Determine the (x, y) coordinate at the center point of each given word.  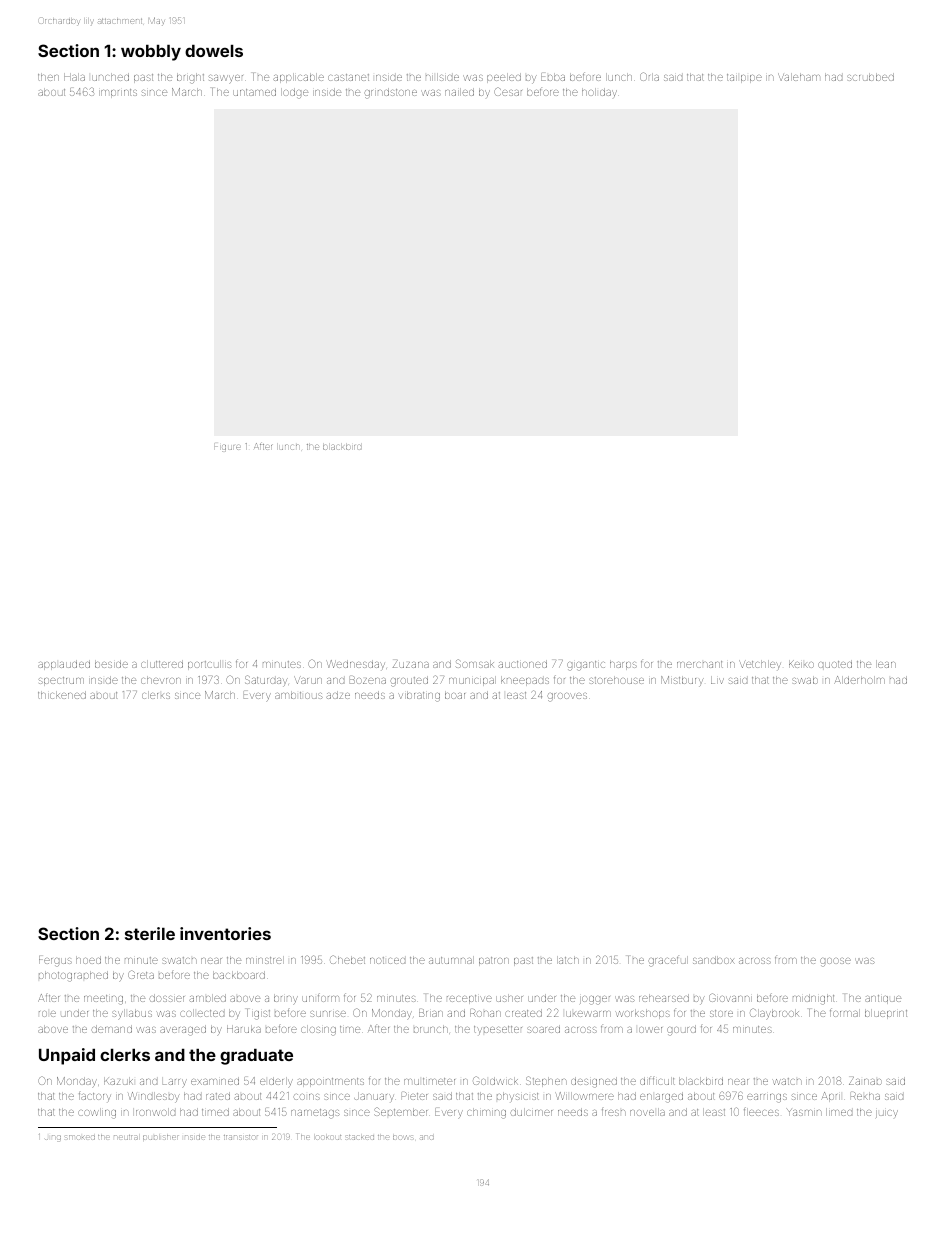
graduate (256, 1057)
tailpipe (744, 78)
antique (883, 999)
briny (286, 999)
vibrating (419, 696)
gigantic (586, 666)
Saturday (266, 681)
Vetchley (760, 664)
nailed (459, 92)
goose (835, 962)
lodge (294, 93)
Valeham (799, 77)
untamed (254, 92)
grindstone (390, 93)
